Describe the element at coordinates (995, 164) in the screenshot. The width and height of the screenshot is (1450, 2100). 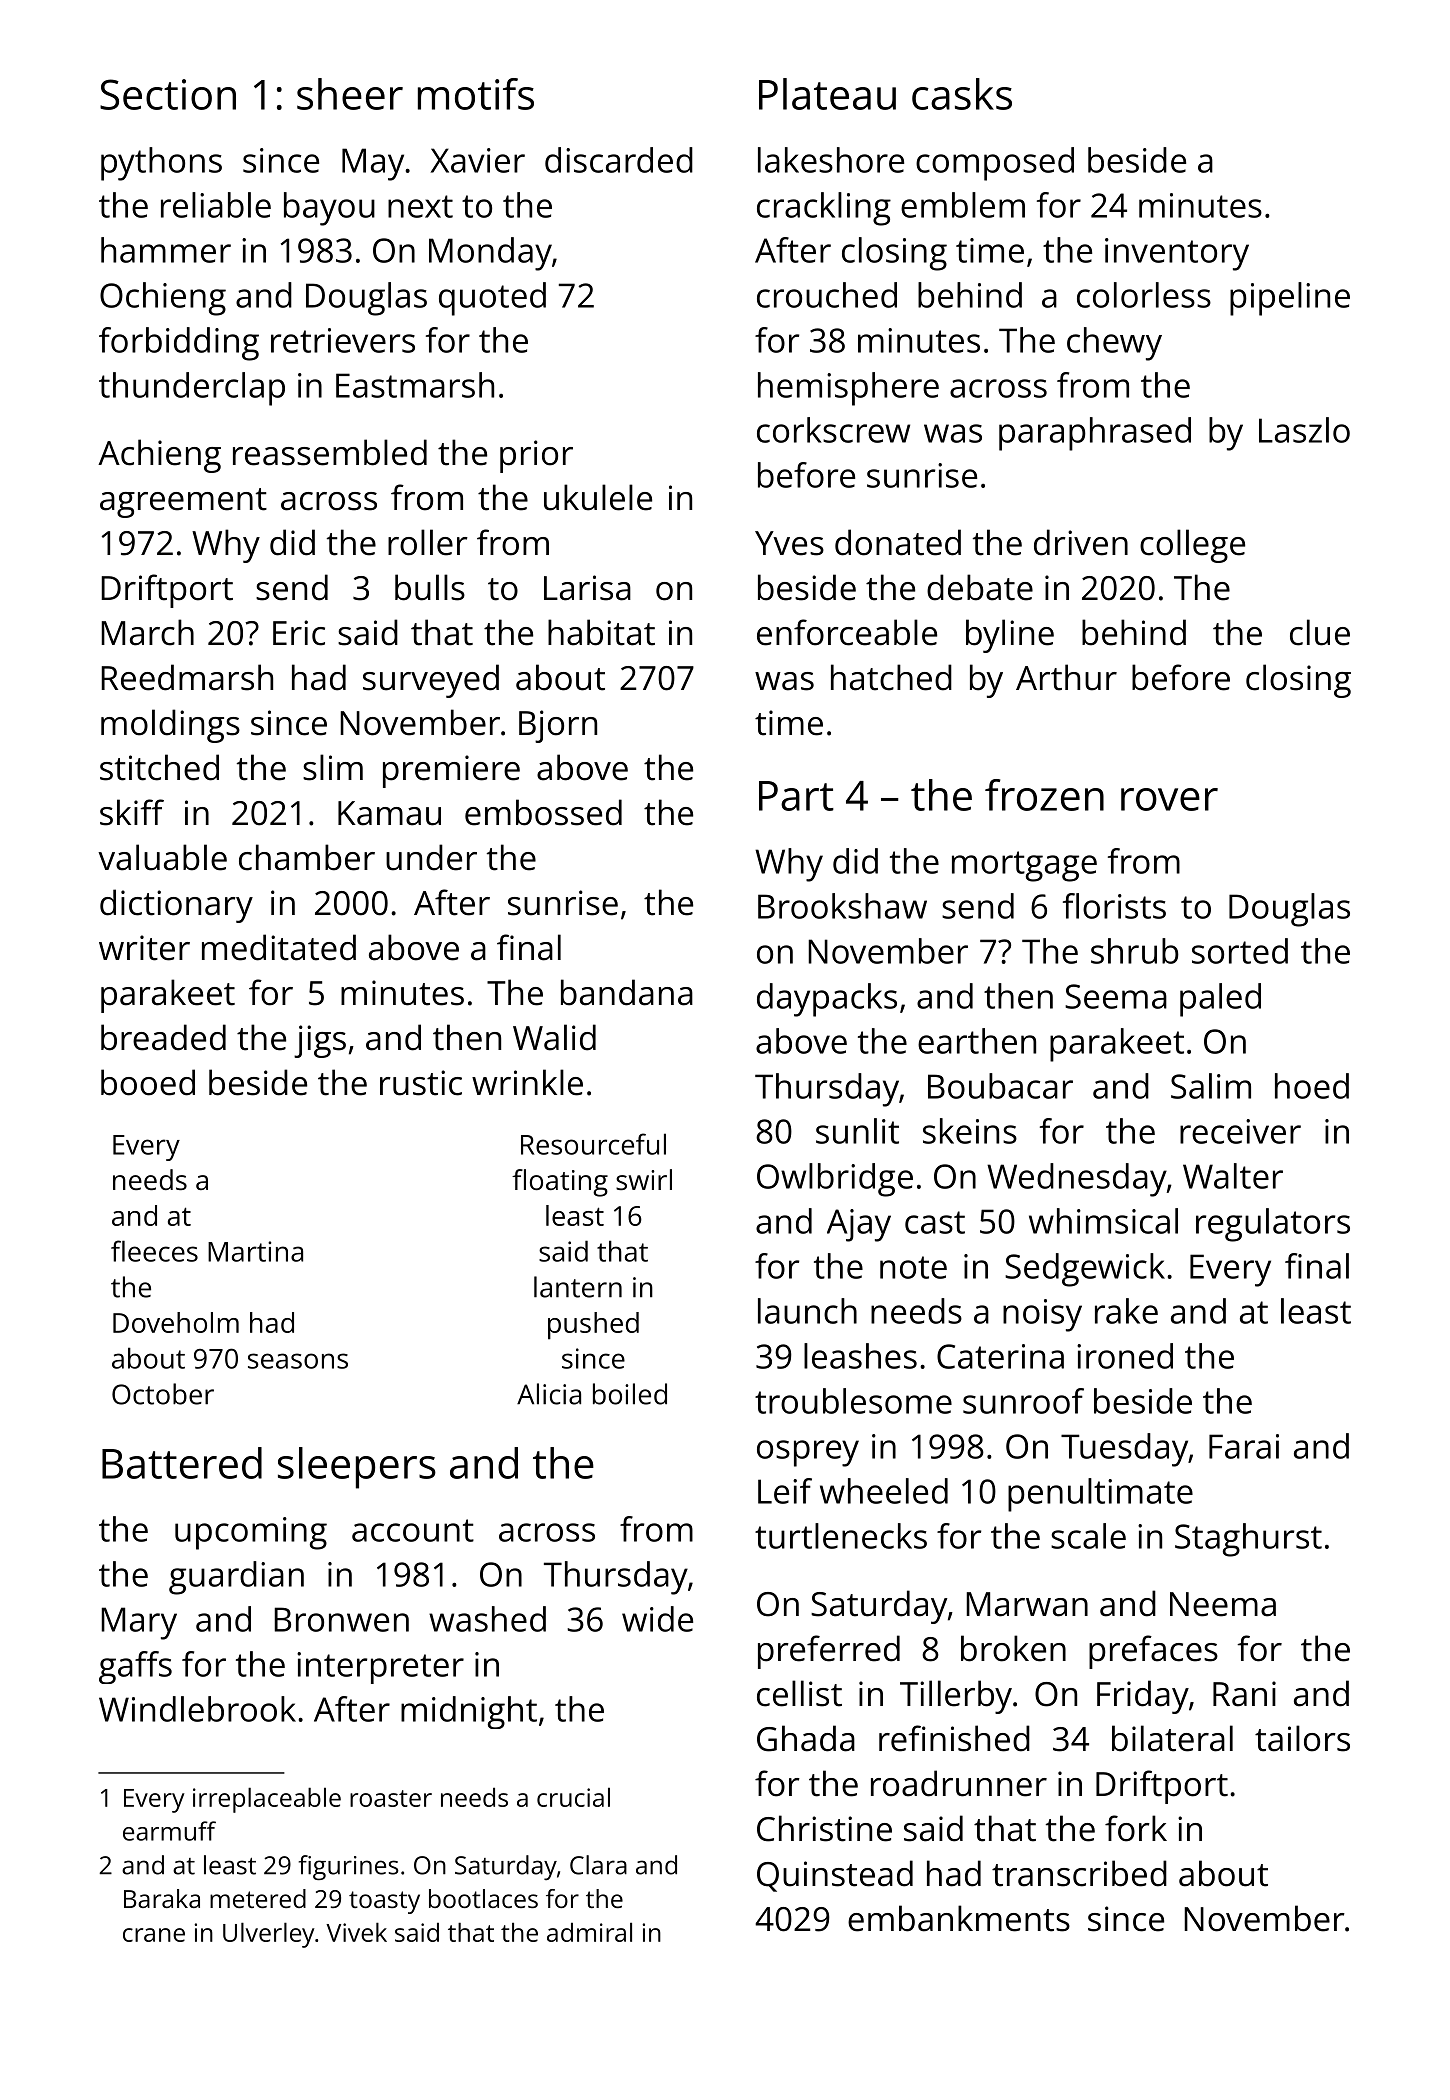
I see `composed` at that location.
